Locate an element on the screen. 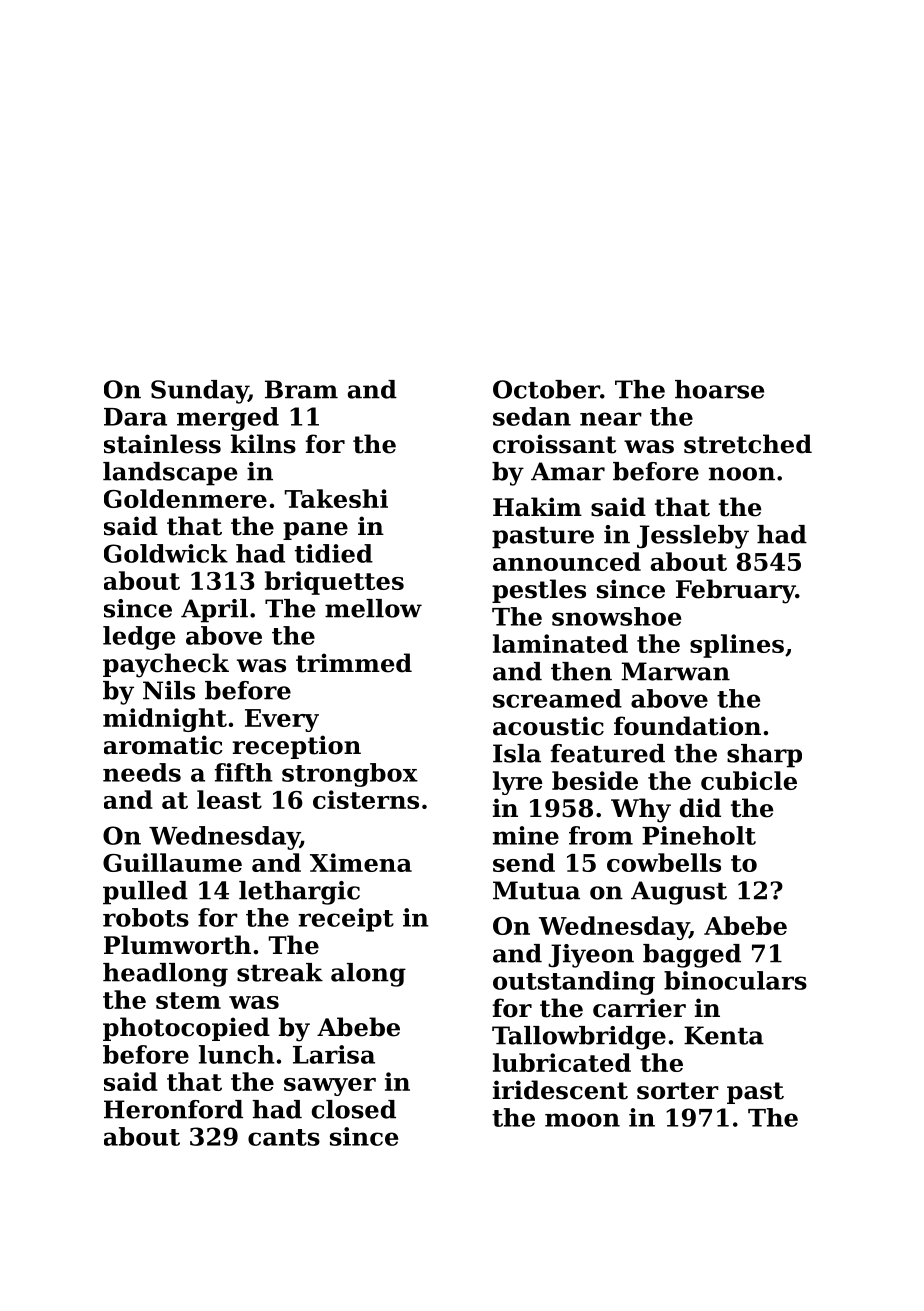  April is located at coordinates (214, 611).
